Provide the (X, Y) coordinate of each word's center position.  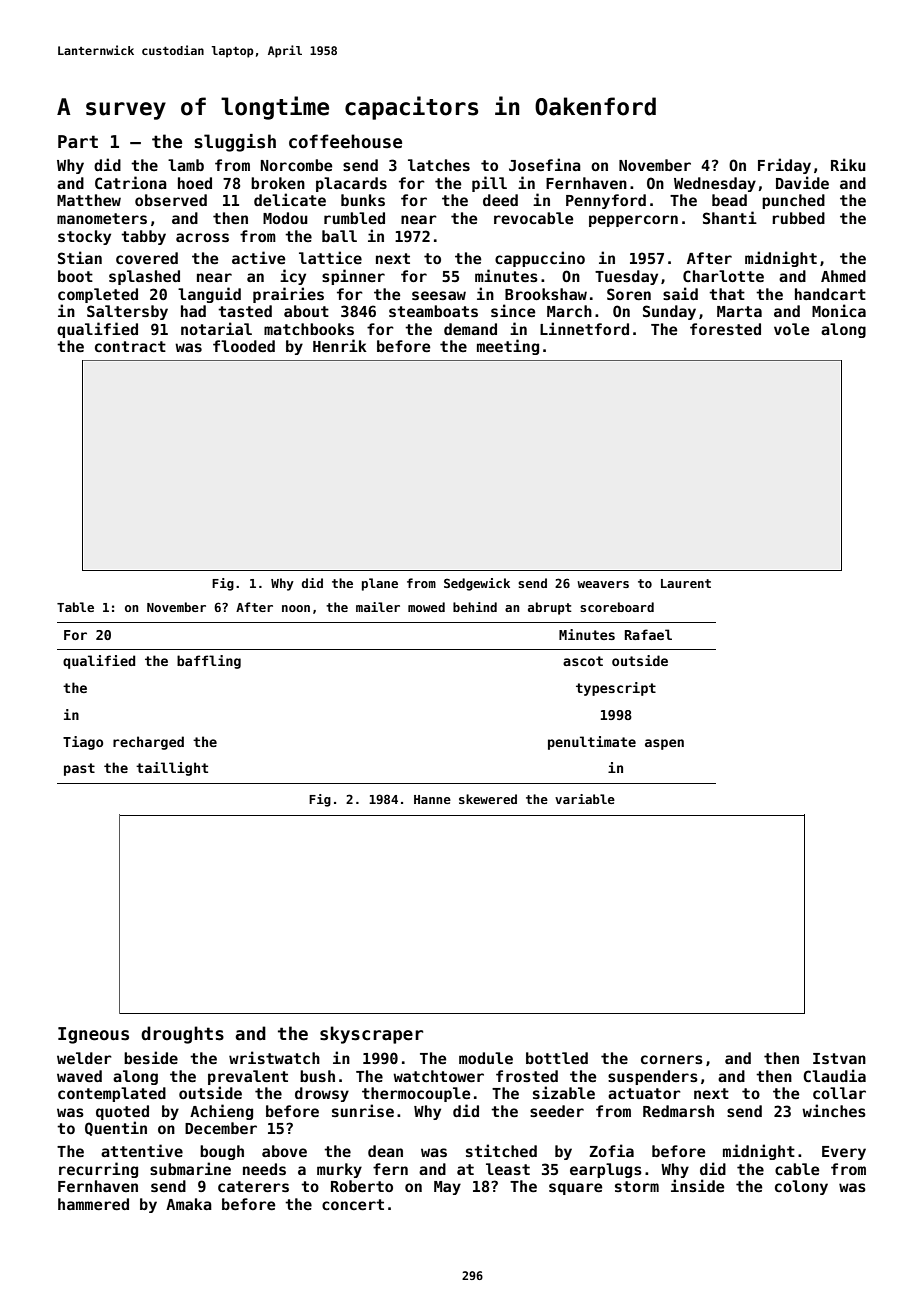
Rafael (648, 634)
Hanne (432, 799)
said (680, 293)
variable (585, 799)
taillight (172, 769)
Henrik (340, 345)
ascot (583, 661)
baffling (209, 662)
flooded (244, 346)
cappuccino (540, 259)
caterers (253, 1186)
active (258, 257)
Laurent (686, 583)
